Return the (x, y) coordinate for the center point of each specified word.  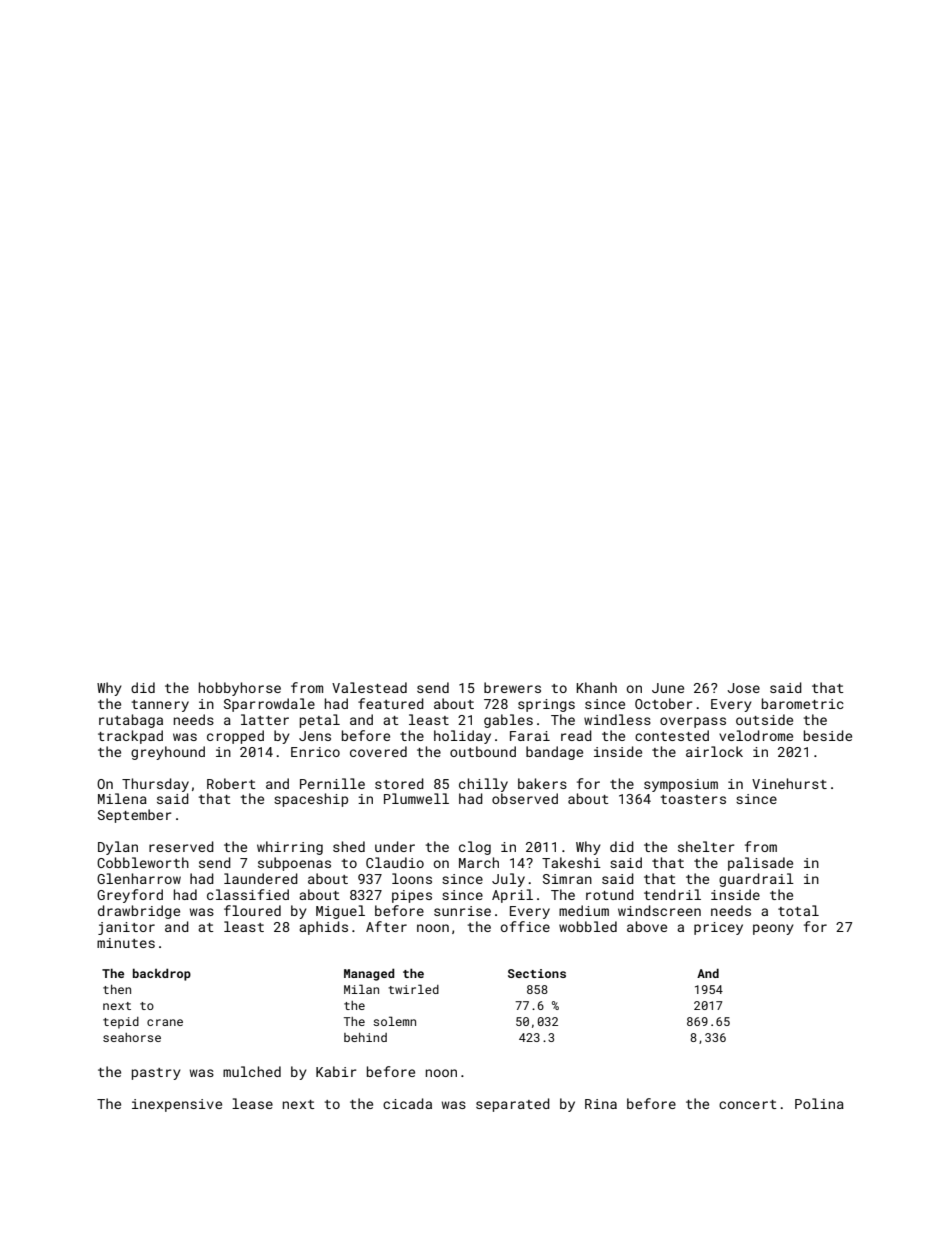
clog (475, 848)
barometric (803, 703)
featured (391, 703)
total (798, 910)
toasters (693, 799)
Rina (601, 1104)
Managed (369, 974)
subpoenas (294, 864)
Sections (537, 973)
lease (252, 1103)
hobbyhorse (240, 689)
